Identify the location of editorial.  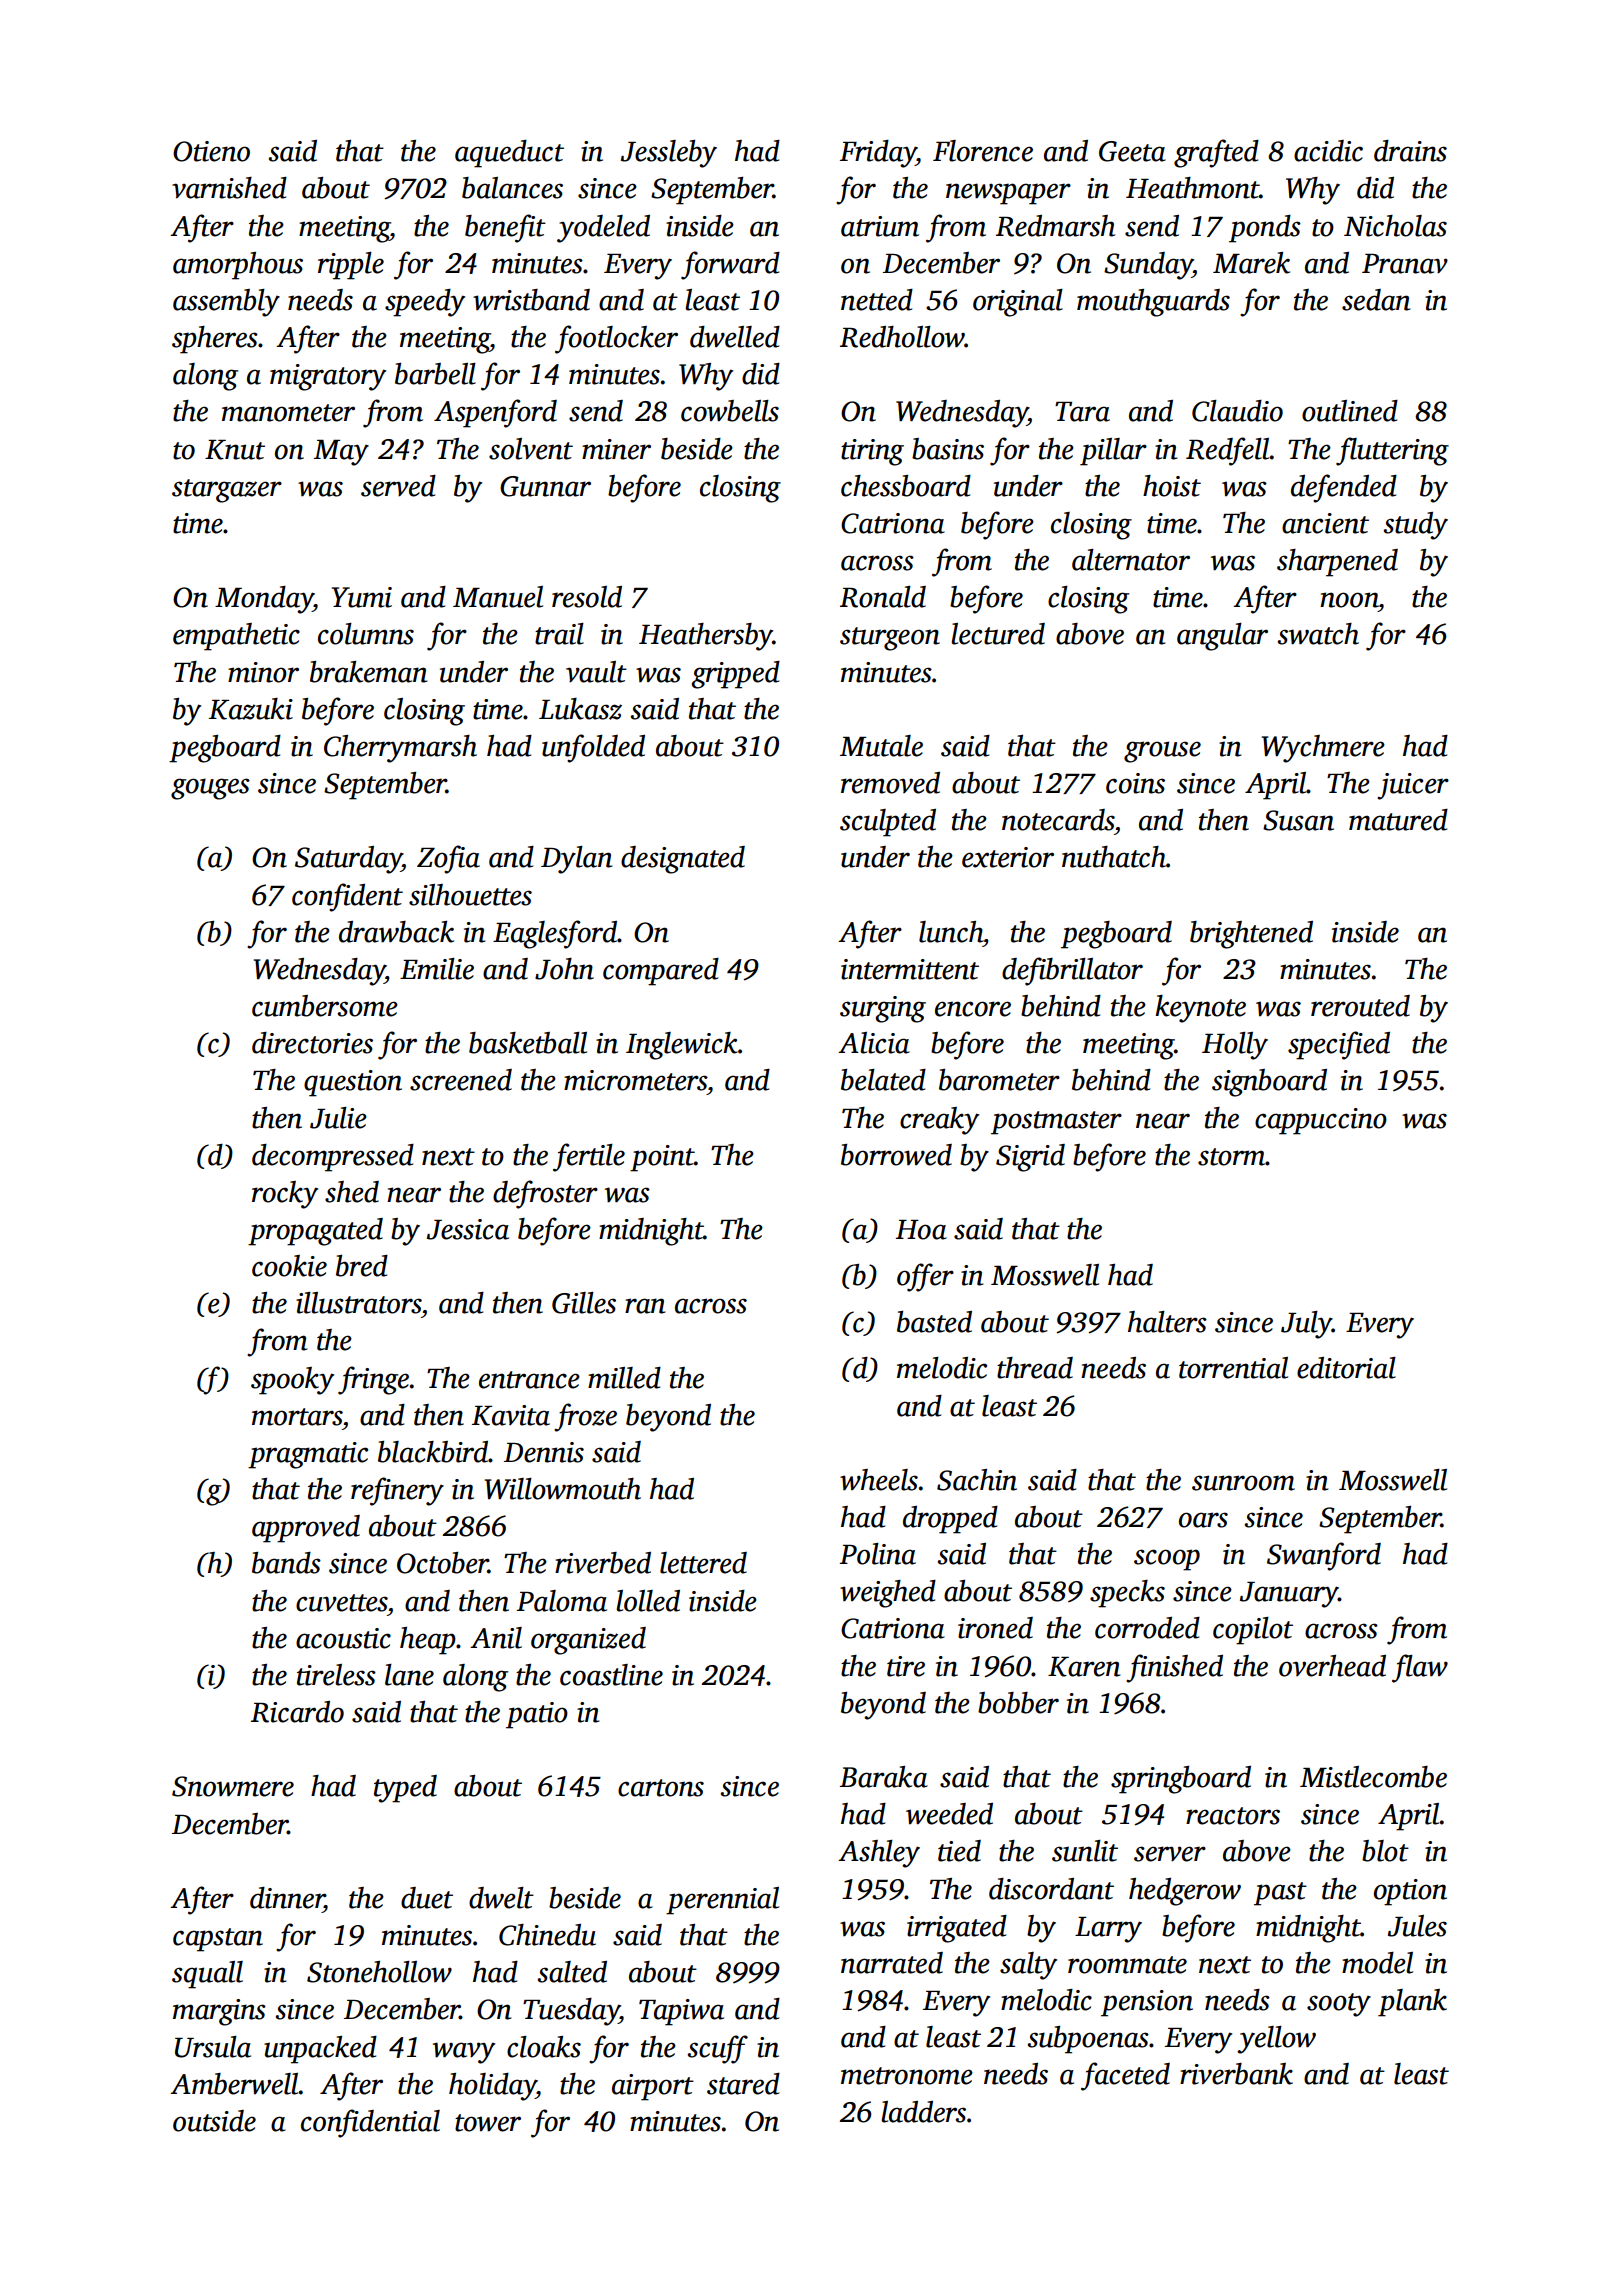
(1346, 1368).
